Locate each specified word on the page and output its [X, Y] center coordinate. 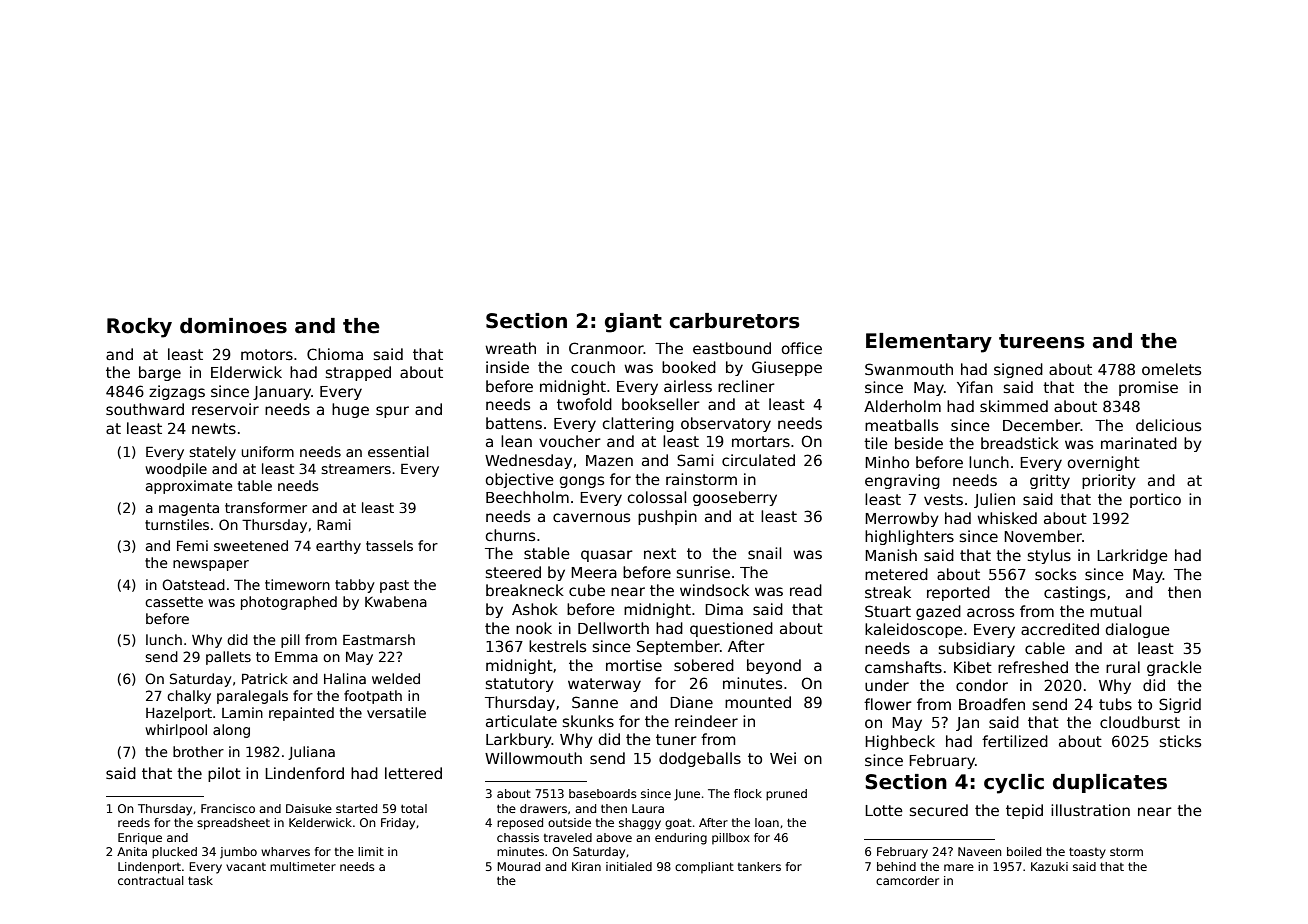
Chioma [335, 354]
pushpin [667, 517]
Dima [724, 609]
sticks [1180, 741]
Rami [334, 524]
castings [1075, 593]
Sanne [595, 702]
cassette [174, 602]
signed [1018, 370]
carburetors [735, 321]
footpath [373, 697]
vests [943, 499]
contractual [151, 880]
